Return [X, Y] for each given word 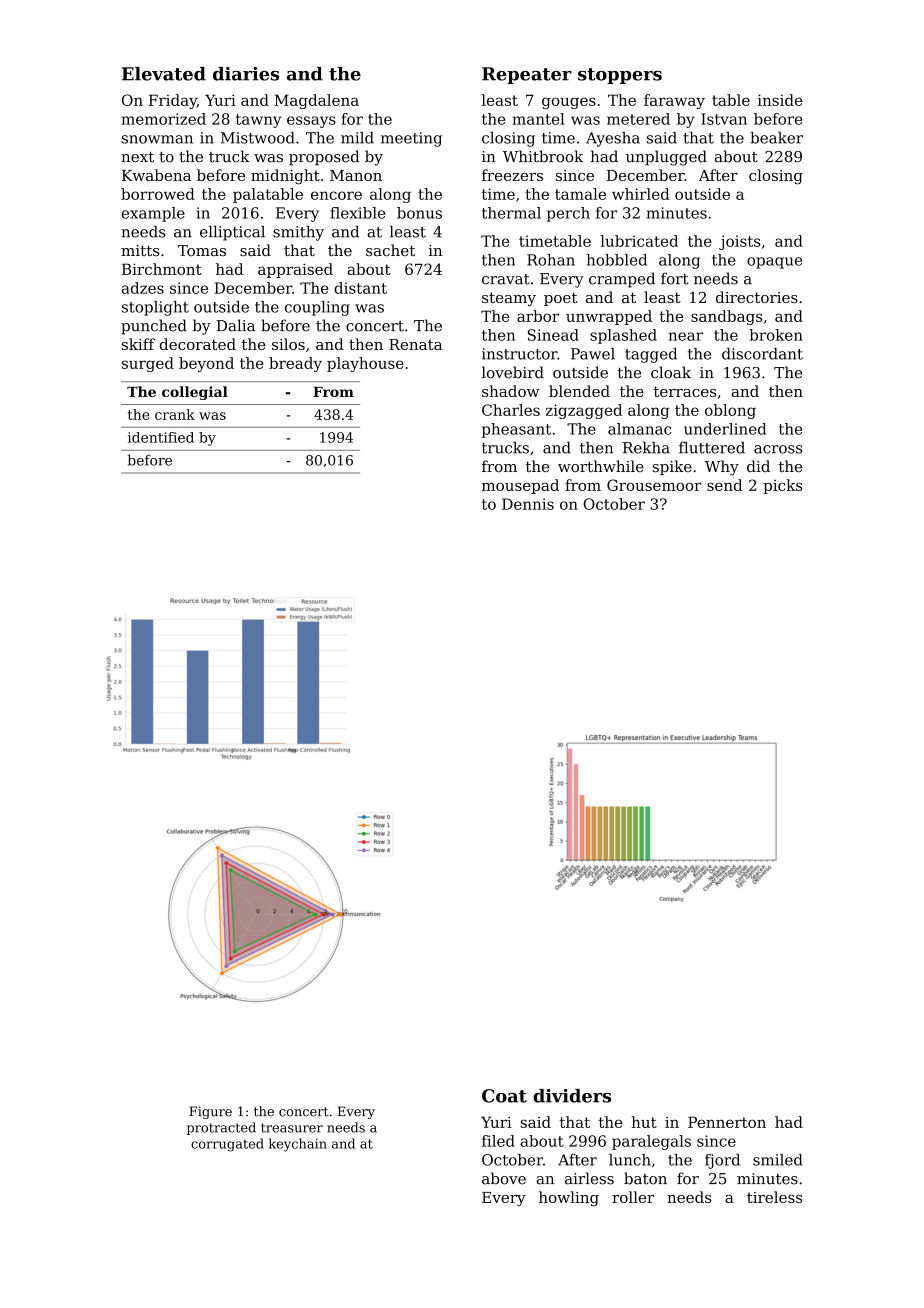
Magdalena [317, 101]
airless [589, 1178]
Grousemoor [654, 485]
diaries [246, 74]
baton [645, 1178]
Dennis [528, 504]
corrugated [227, 1145]
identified [161, 437]
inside [780, 100]
